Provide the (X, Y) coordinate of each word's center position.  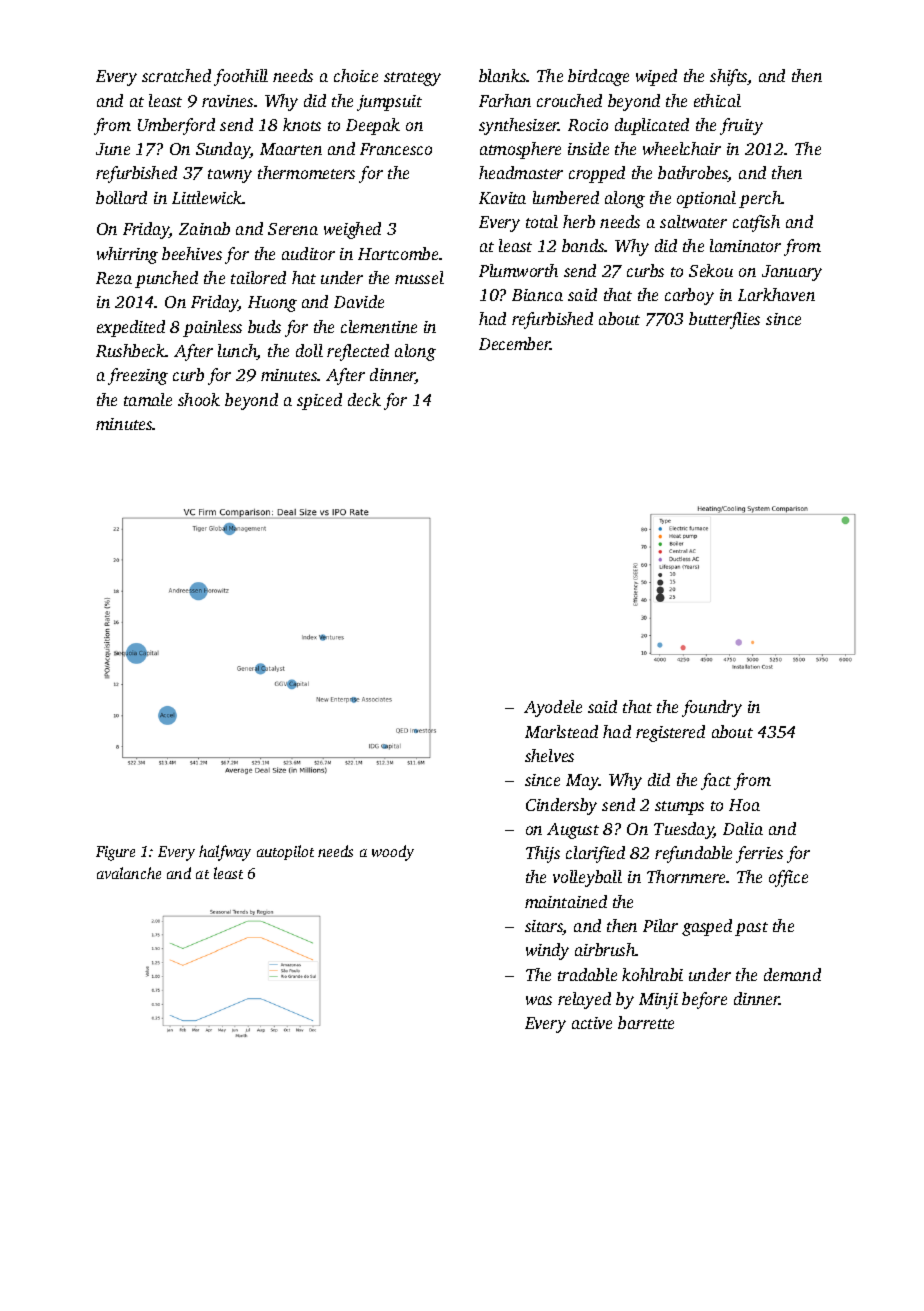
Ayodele (553, 708)
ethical (717, 100)
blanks (503, 75)
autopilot (285, 852)
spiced (319, 401)
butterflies (724, 320)
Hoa (744, 805)
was (539, 1000)
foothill (241, 77)
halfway (225, 853)
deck (364, 399)
